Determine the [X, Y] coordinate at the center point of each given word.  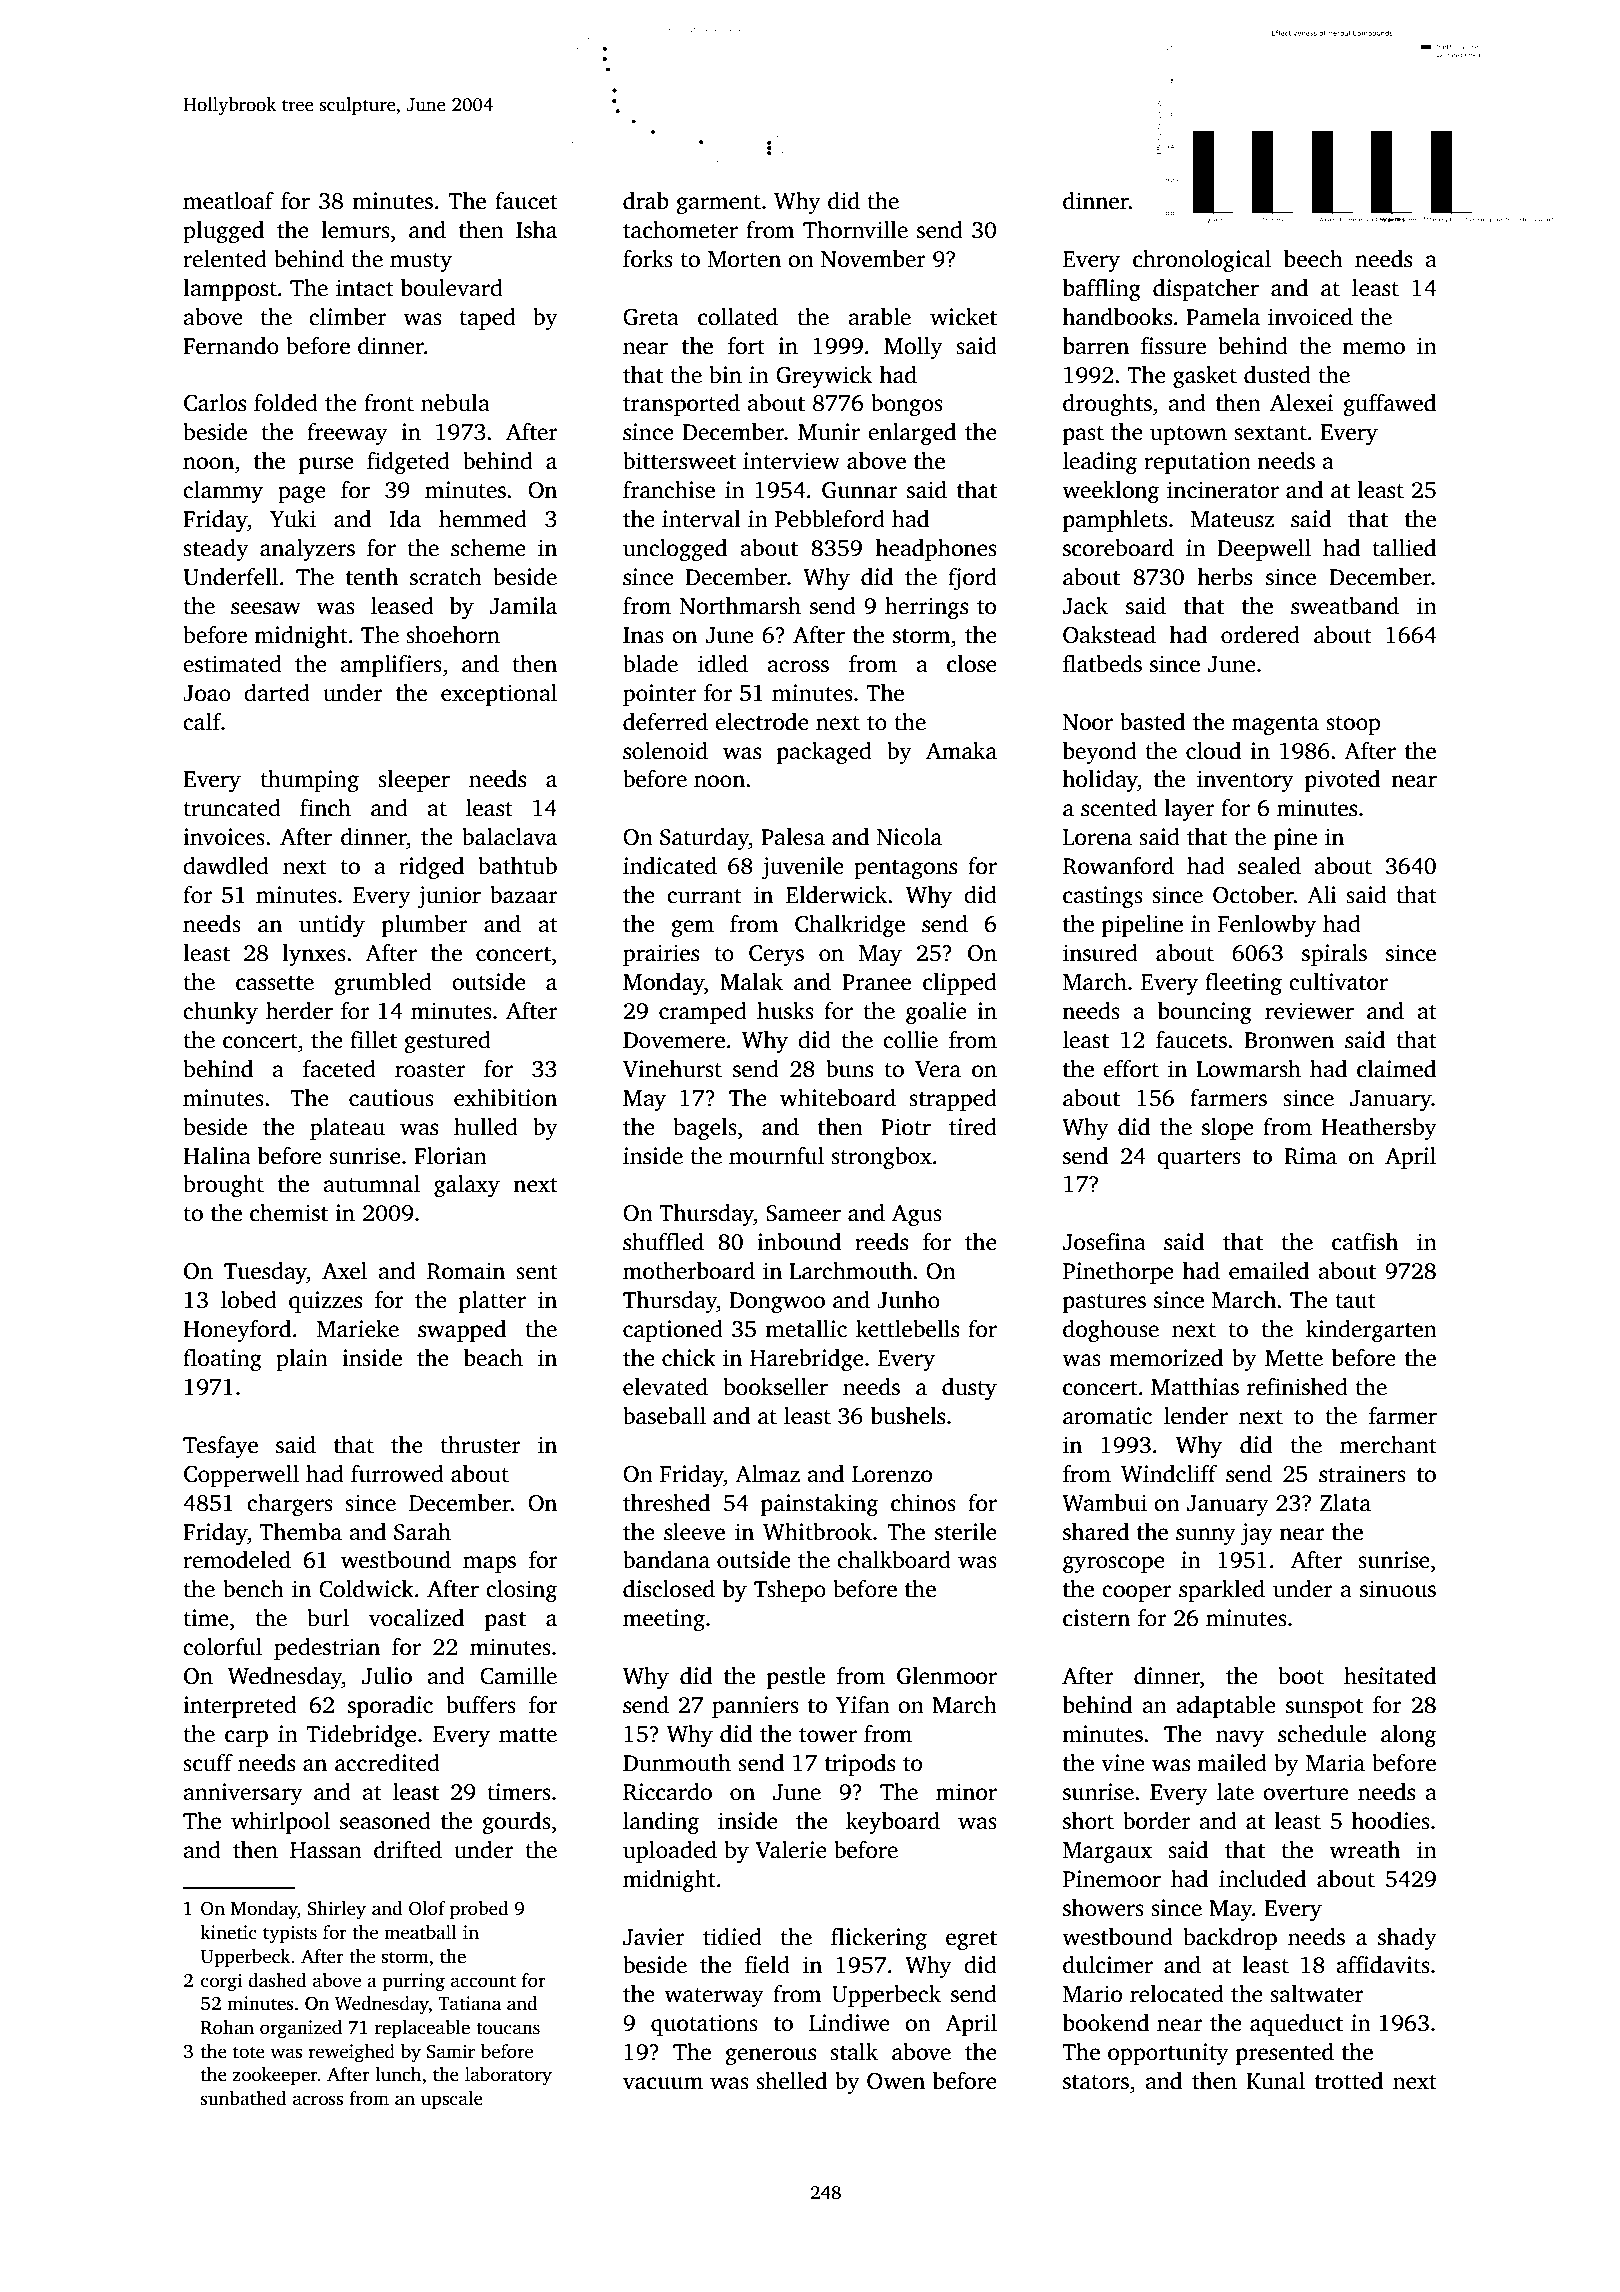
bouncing [1205, 1013]
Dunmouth [677, 1763]
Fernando [231, 346]
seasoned [385, 1821]
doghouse [1111, 1331]
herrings [926, 608]
